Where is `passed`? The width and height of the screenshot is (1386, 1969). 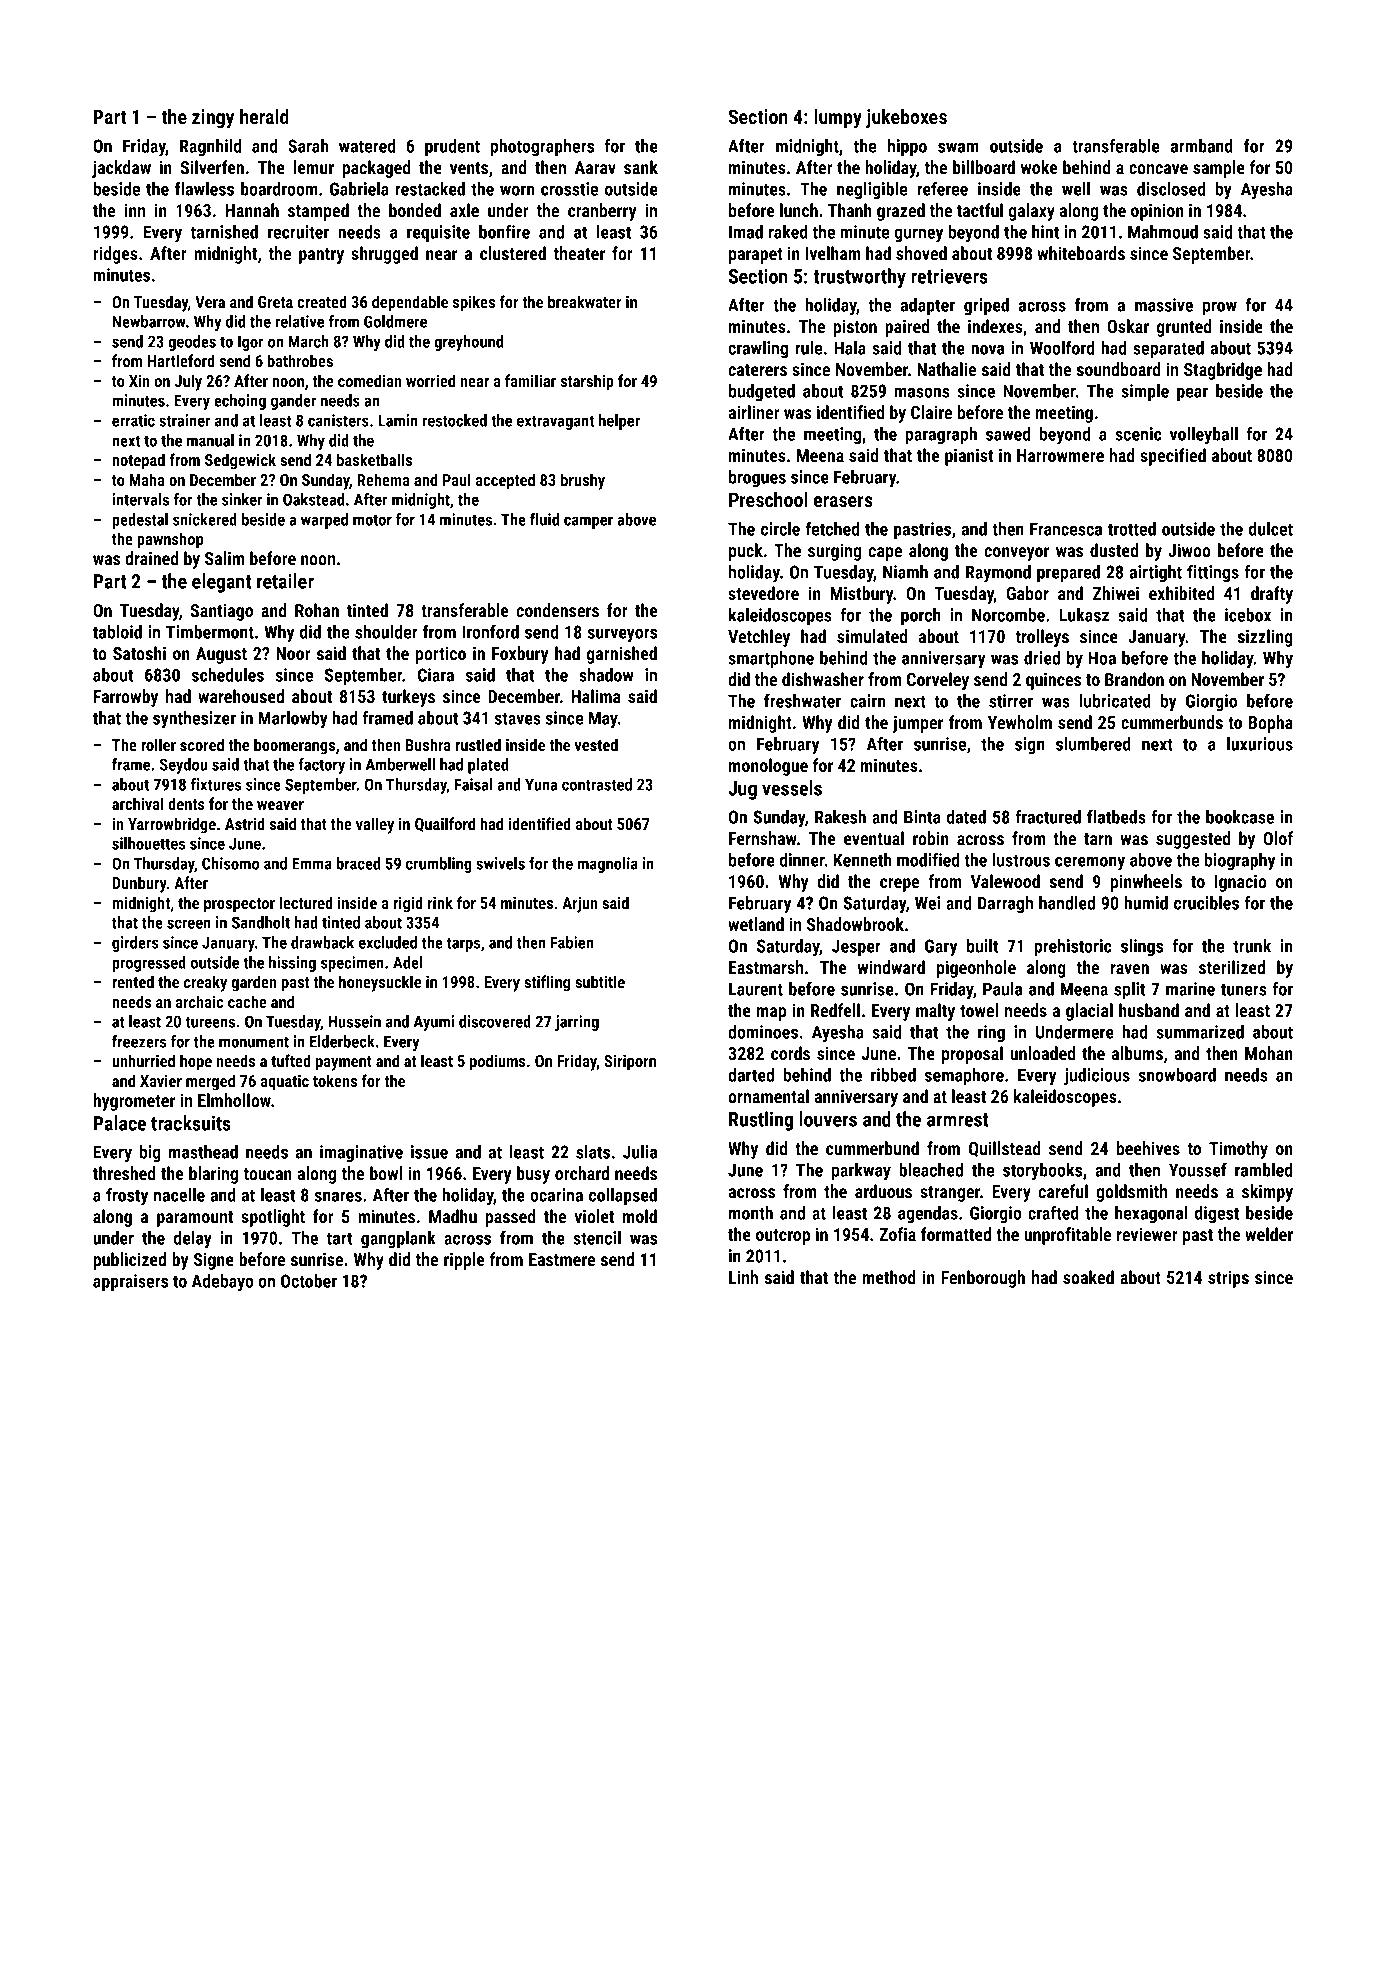 passed is located at coordinates (510, 1218).
